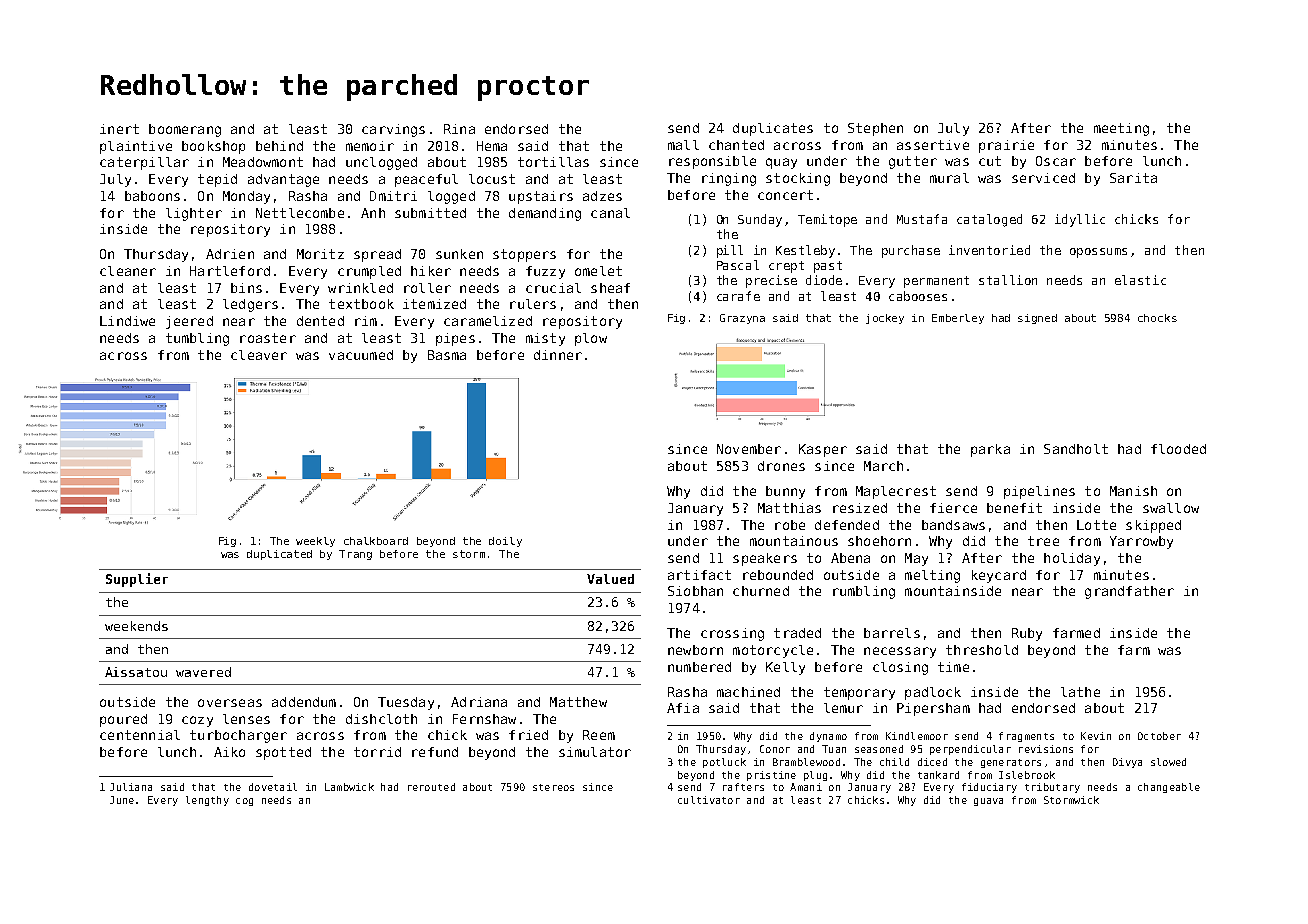 This document has width=1308, height=924. I want to click on memoir, so click(370, 146).
